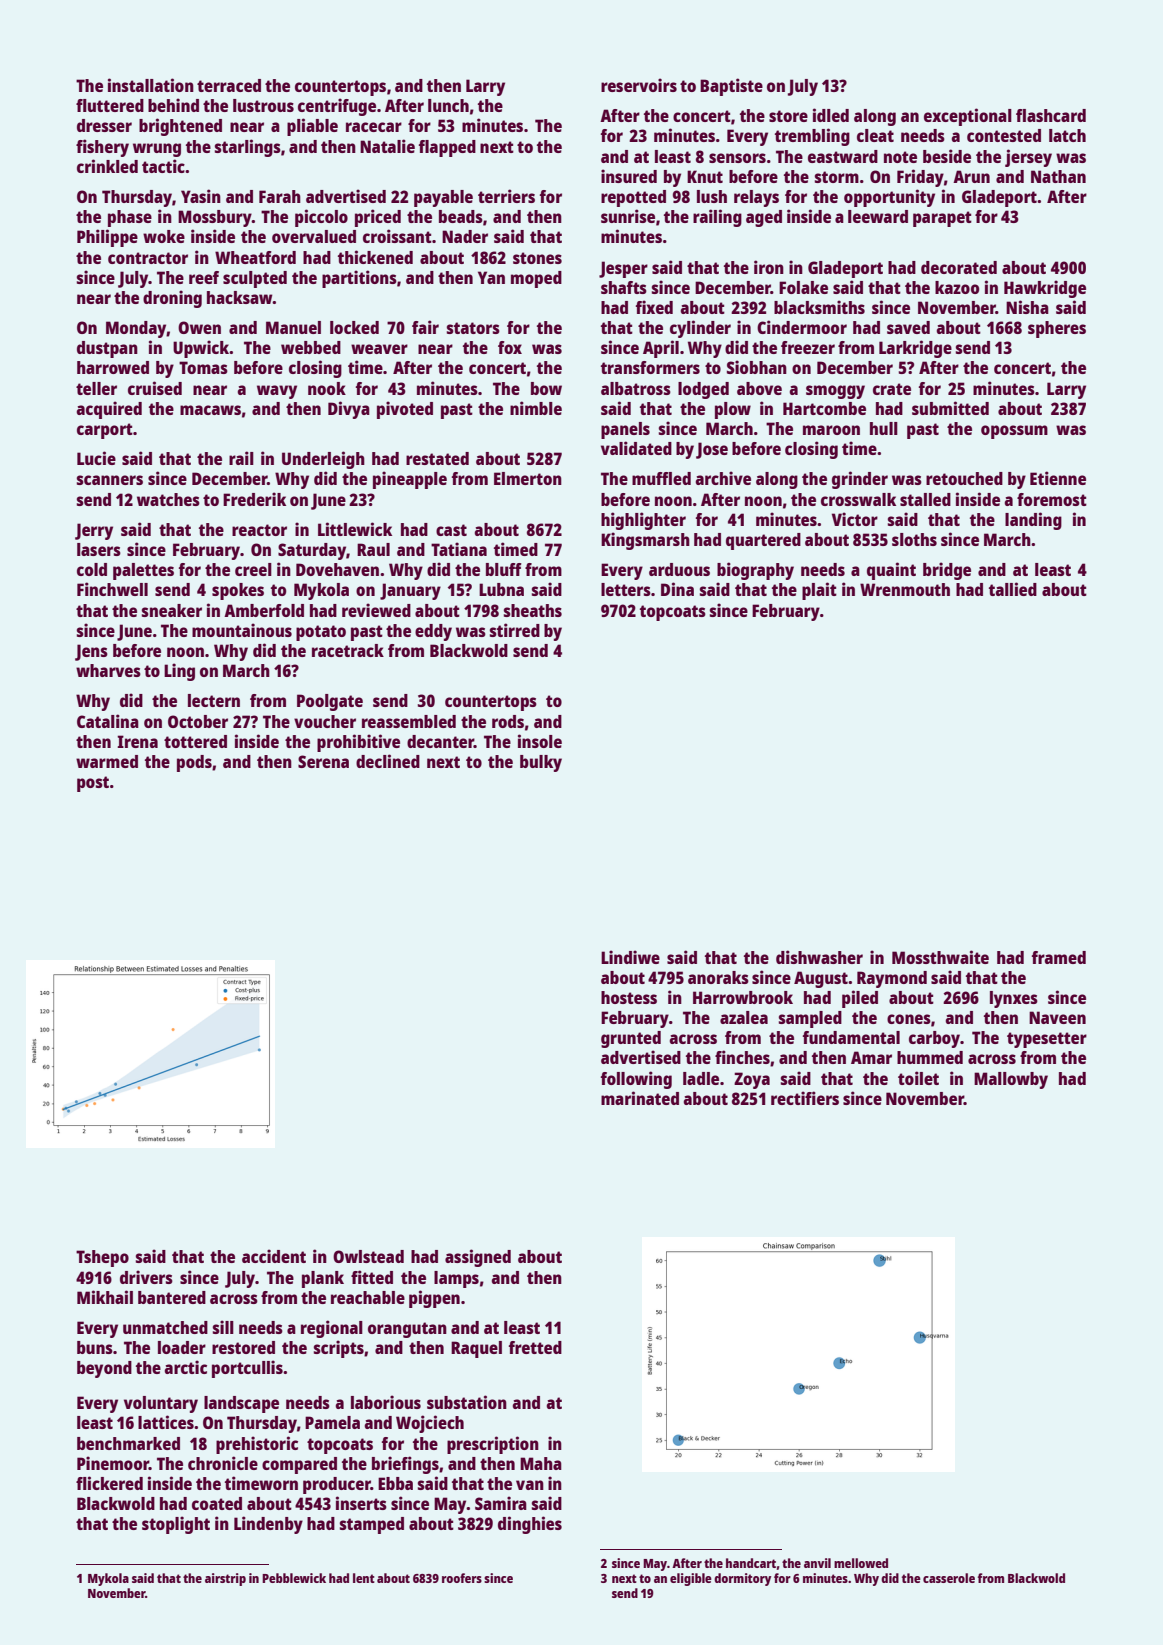 This screenshot has width=1163, height=1645. I want to click on Pebblewick, so click(294, 1578).
